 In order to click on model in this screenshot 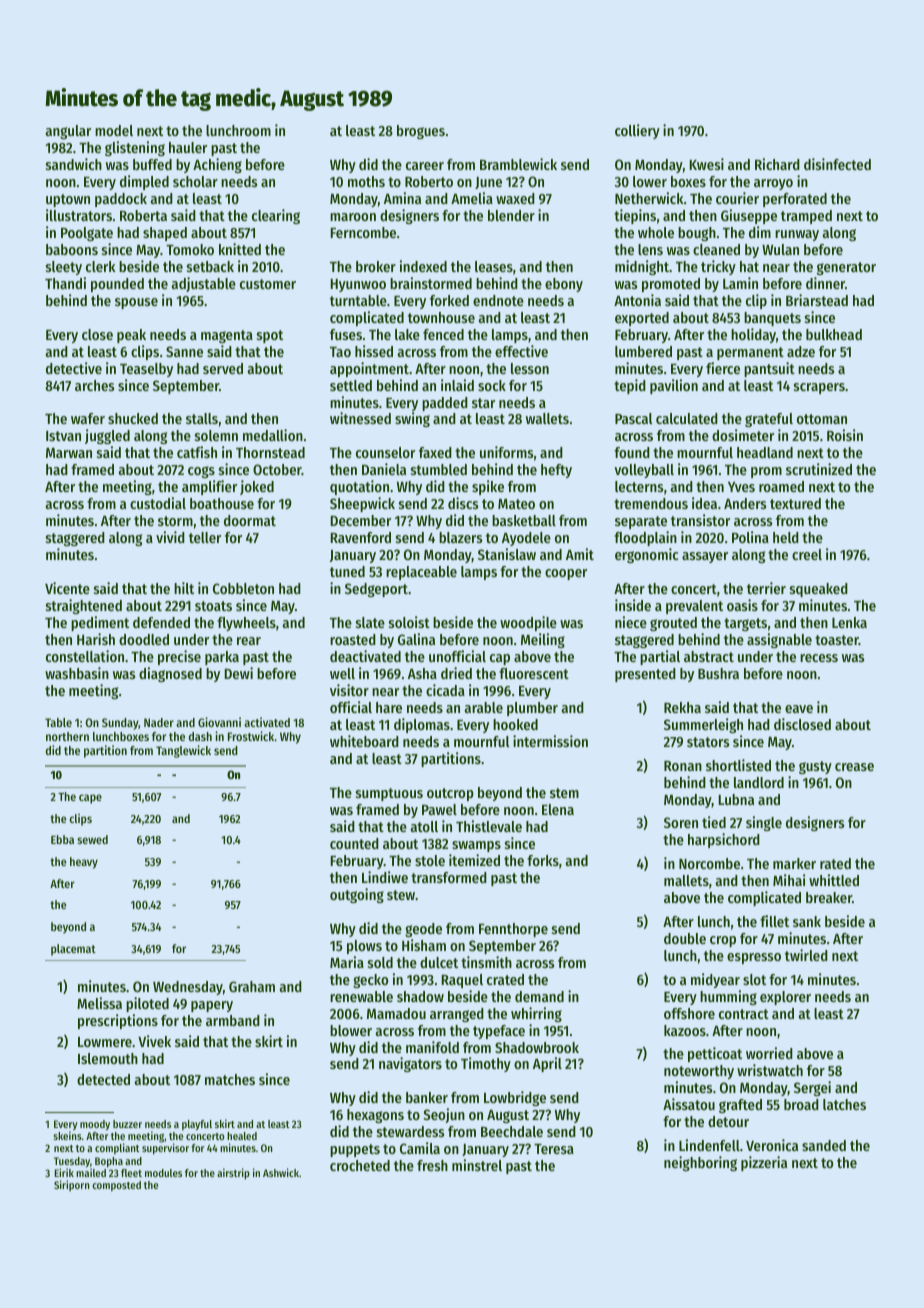, I will do `click(114, 130)`.
